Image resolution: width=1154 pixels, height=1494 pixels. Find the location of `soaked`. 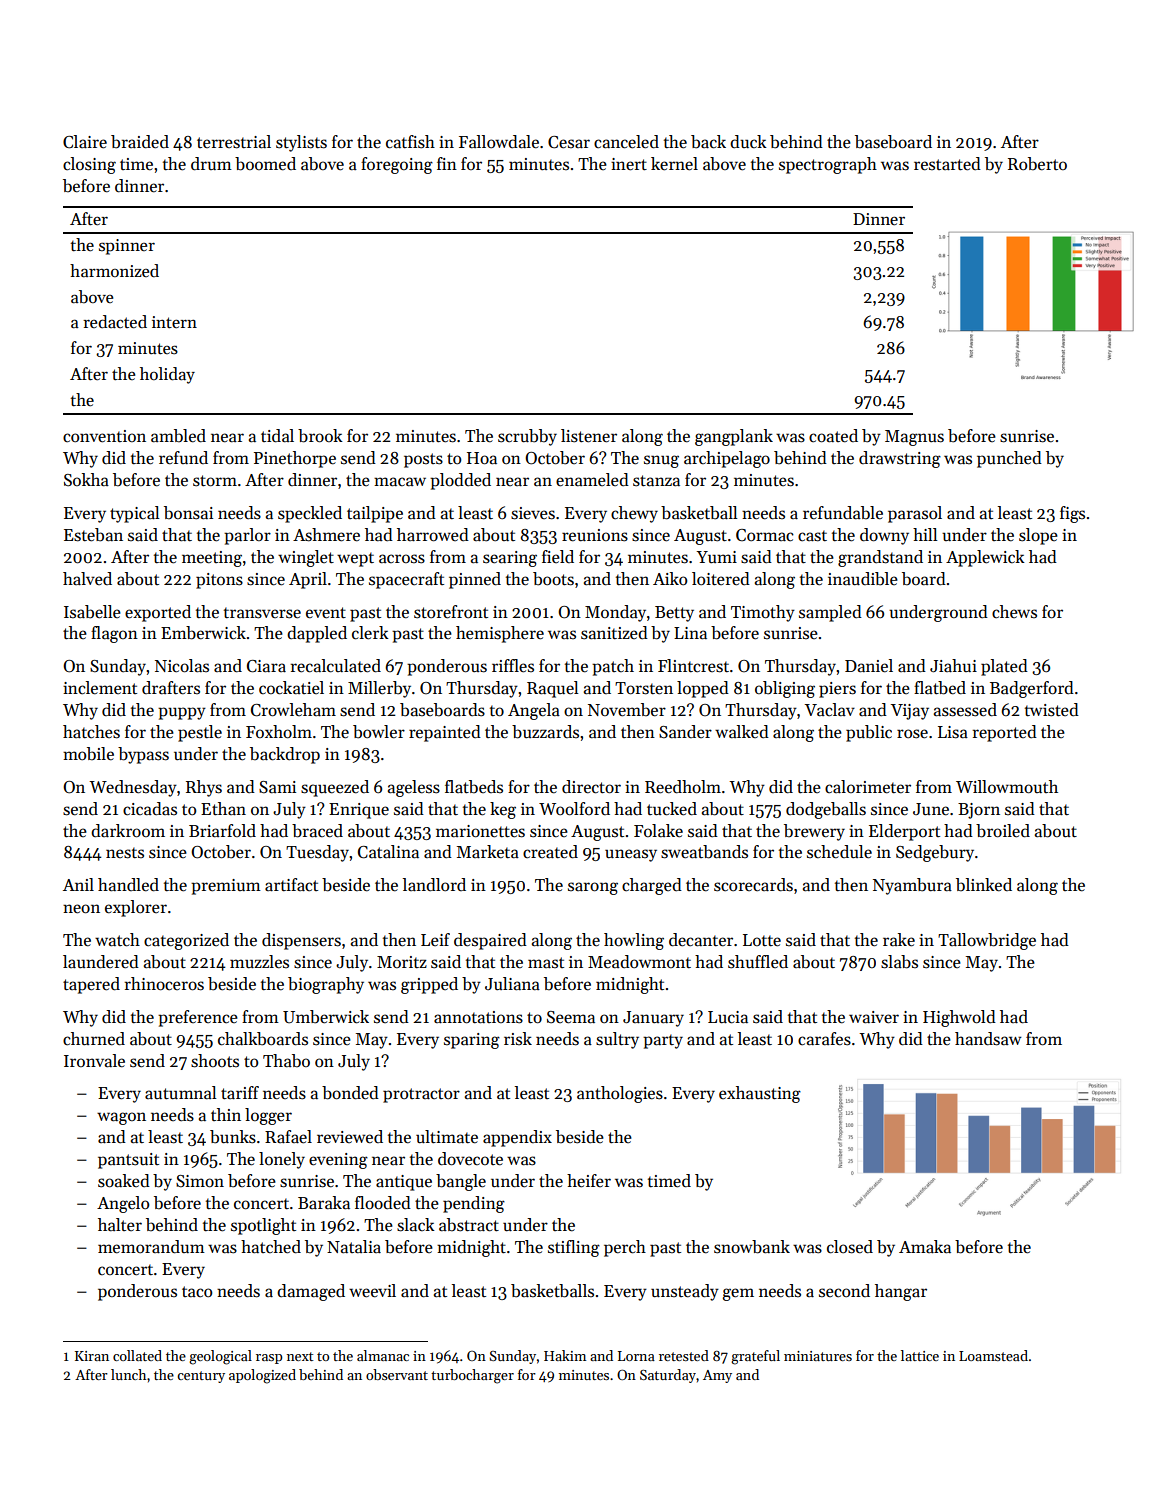

soaked is located at coordinates (124, 1181).
